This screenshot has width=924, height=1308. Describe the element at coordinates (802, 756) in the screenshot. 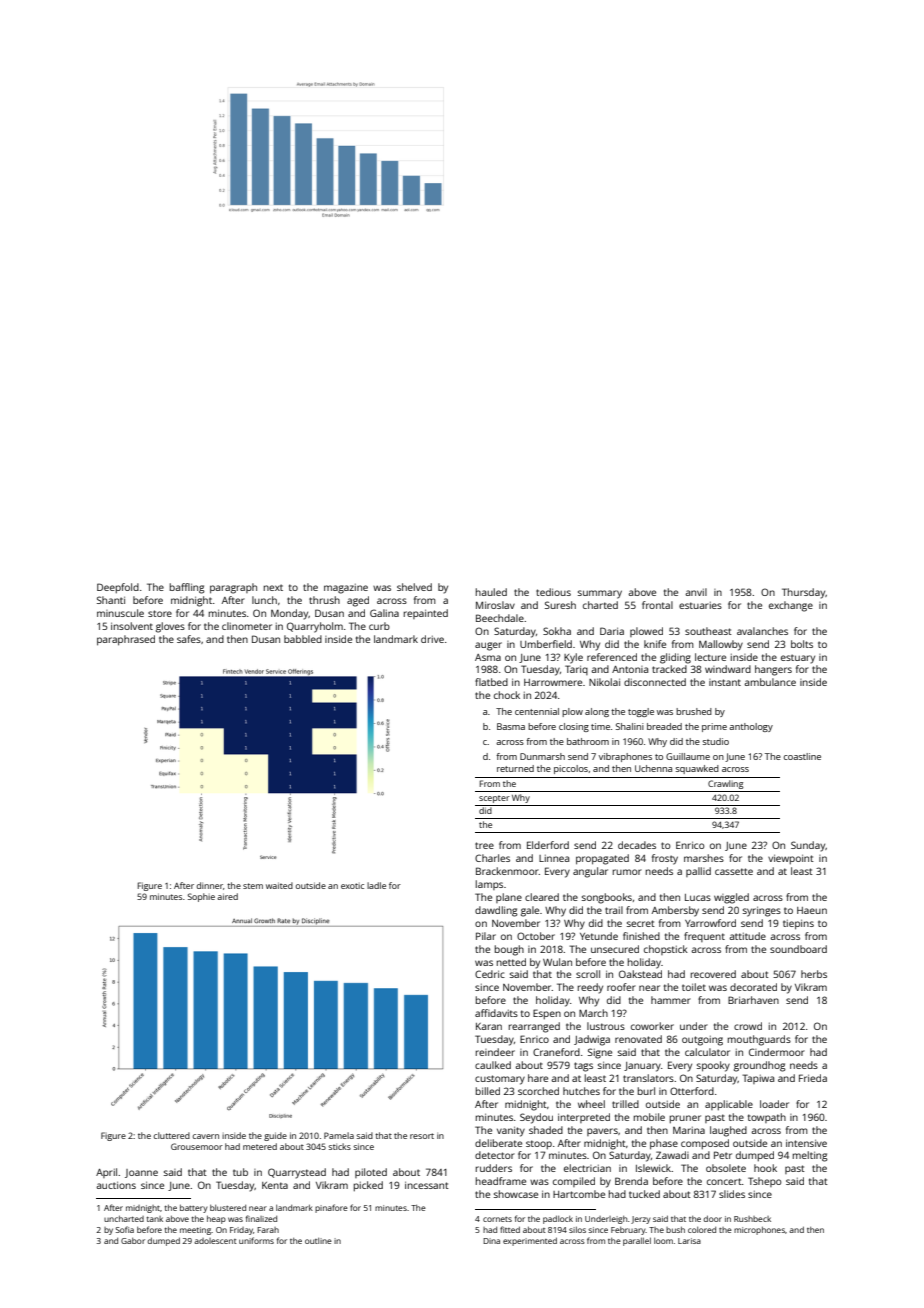

I see `coastline` at that location.
